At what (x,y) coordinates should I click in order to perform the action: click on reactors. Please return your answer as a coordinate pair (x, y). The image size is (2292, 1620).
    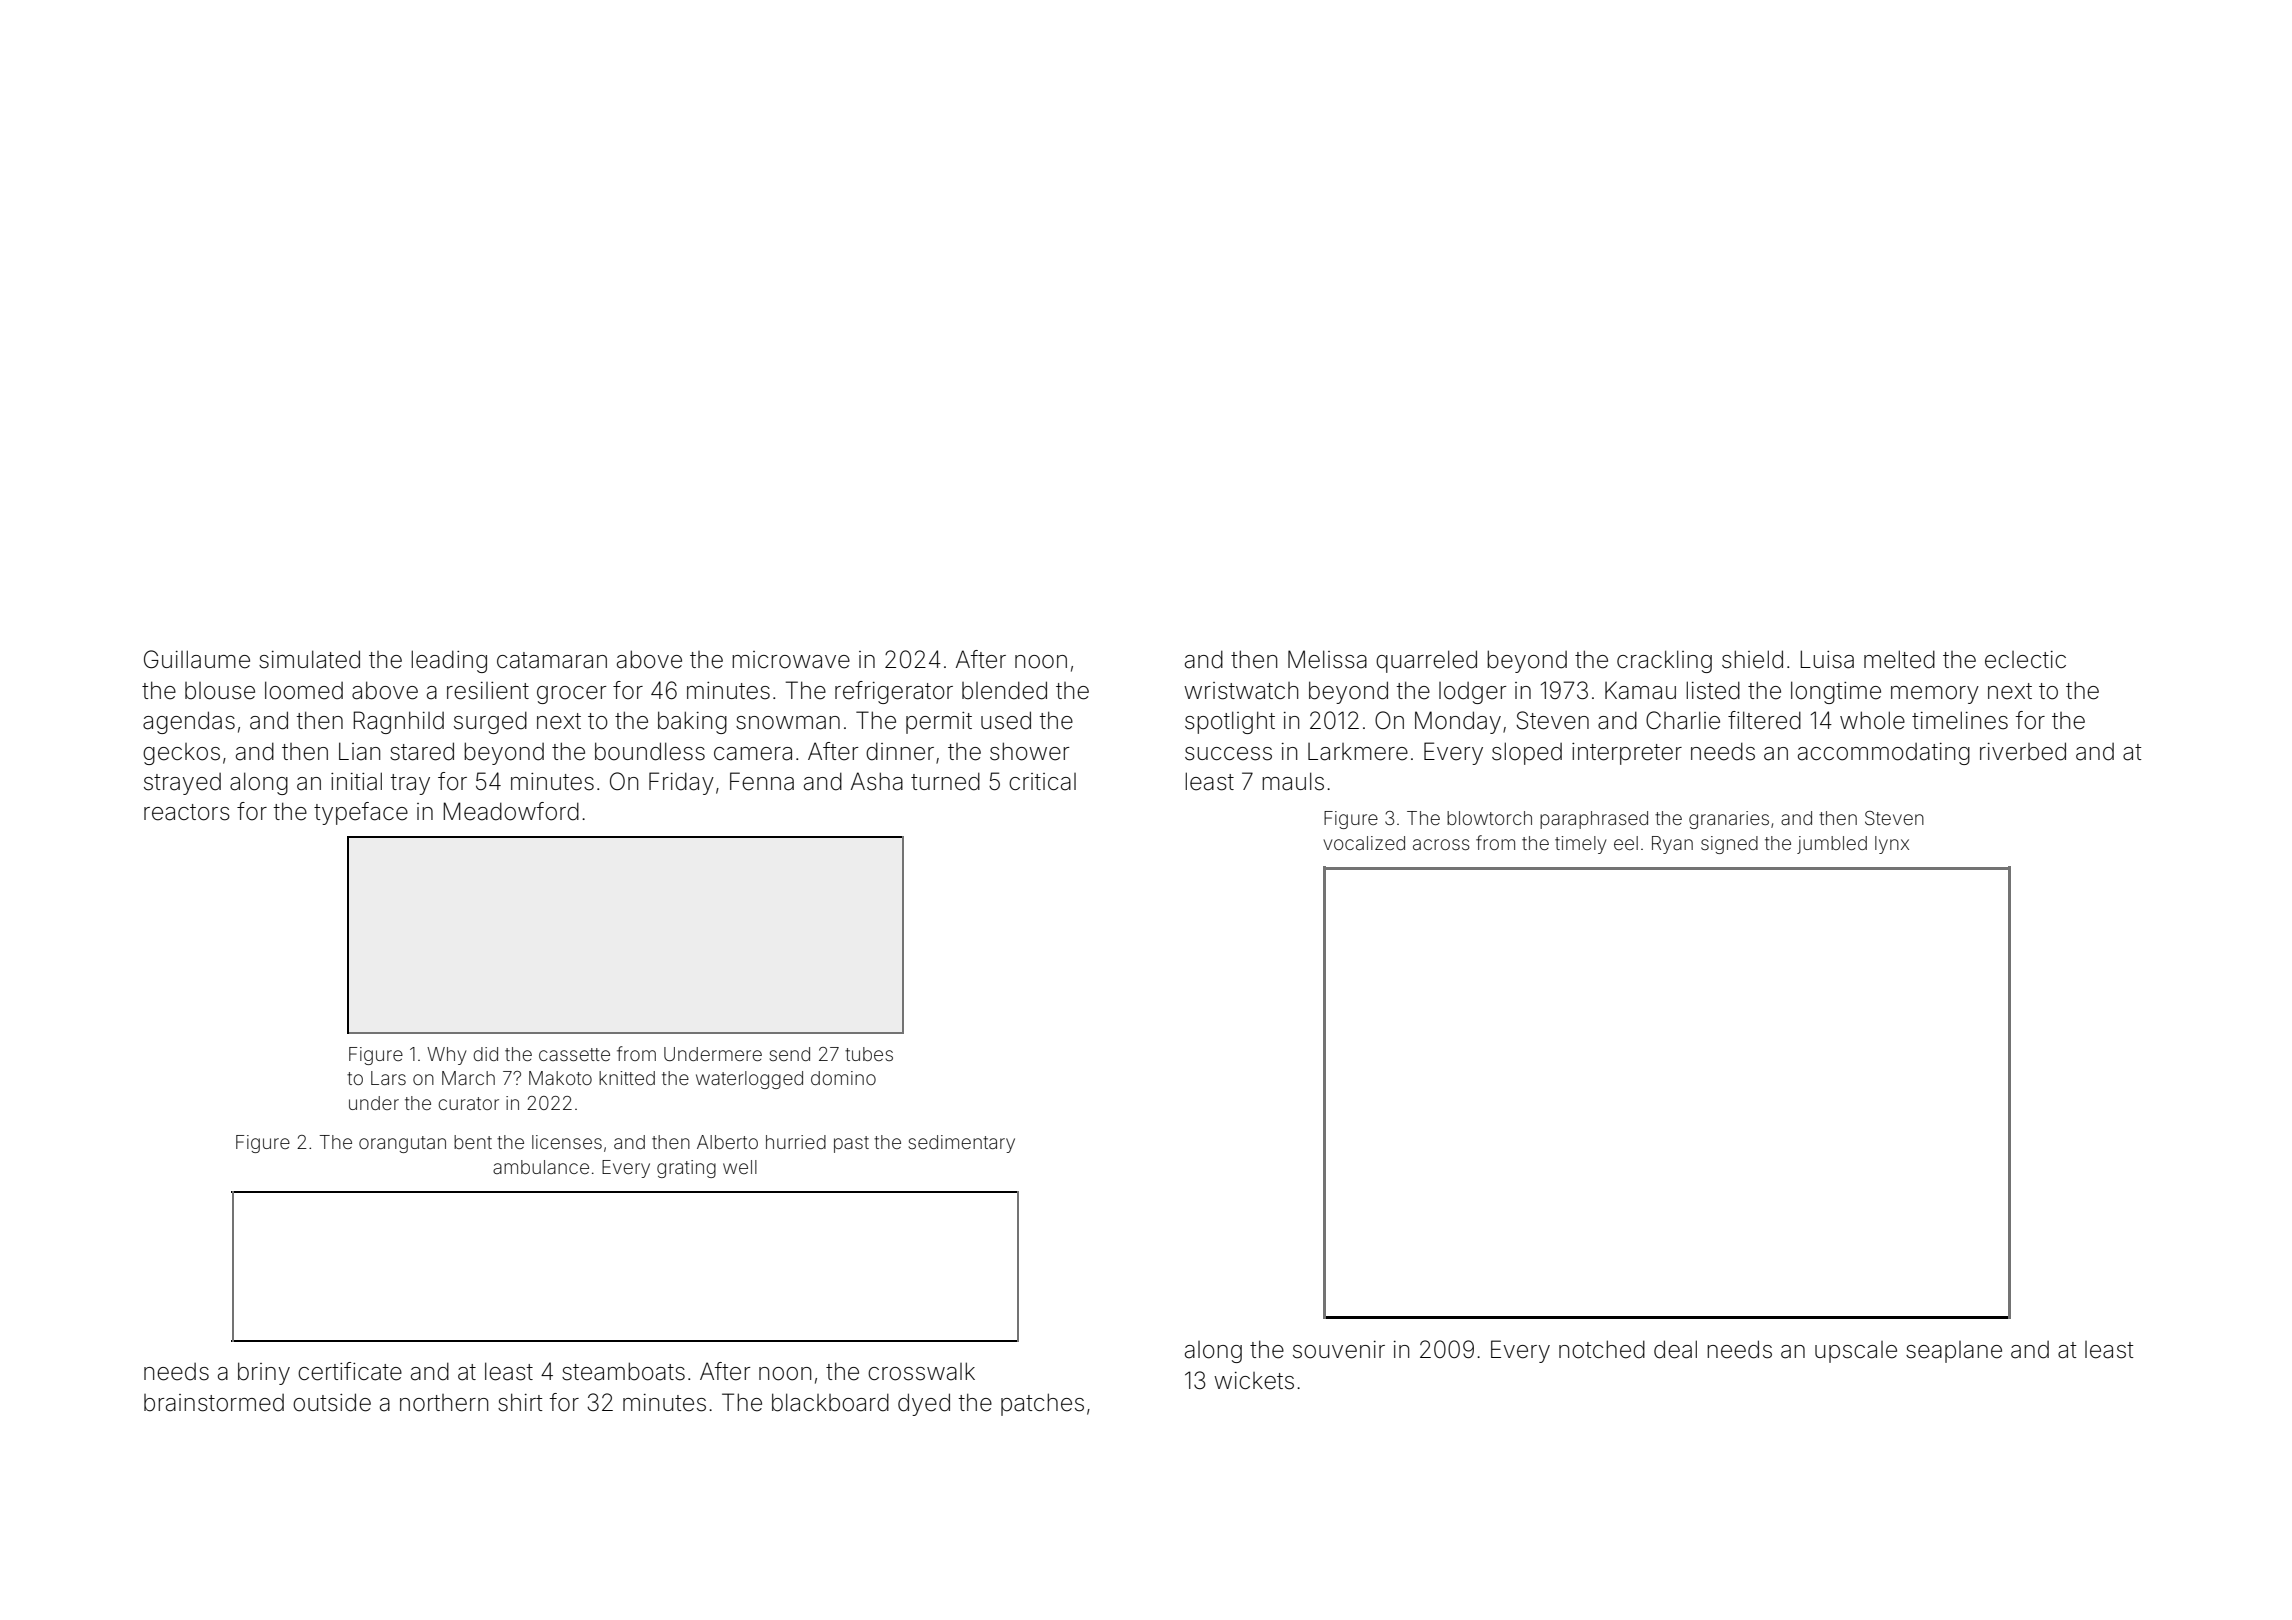
    Looking at the image, I should click on (187, 812).
